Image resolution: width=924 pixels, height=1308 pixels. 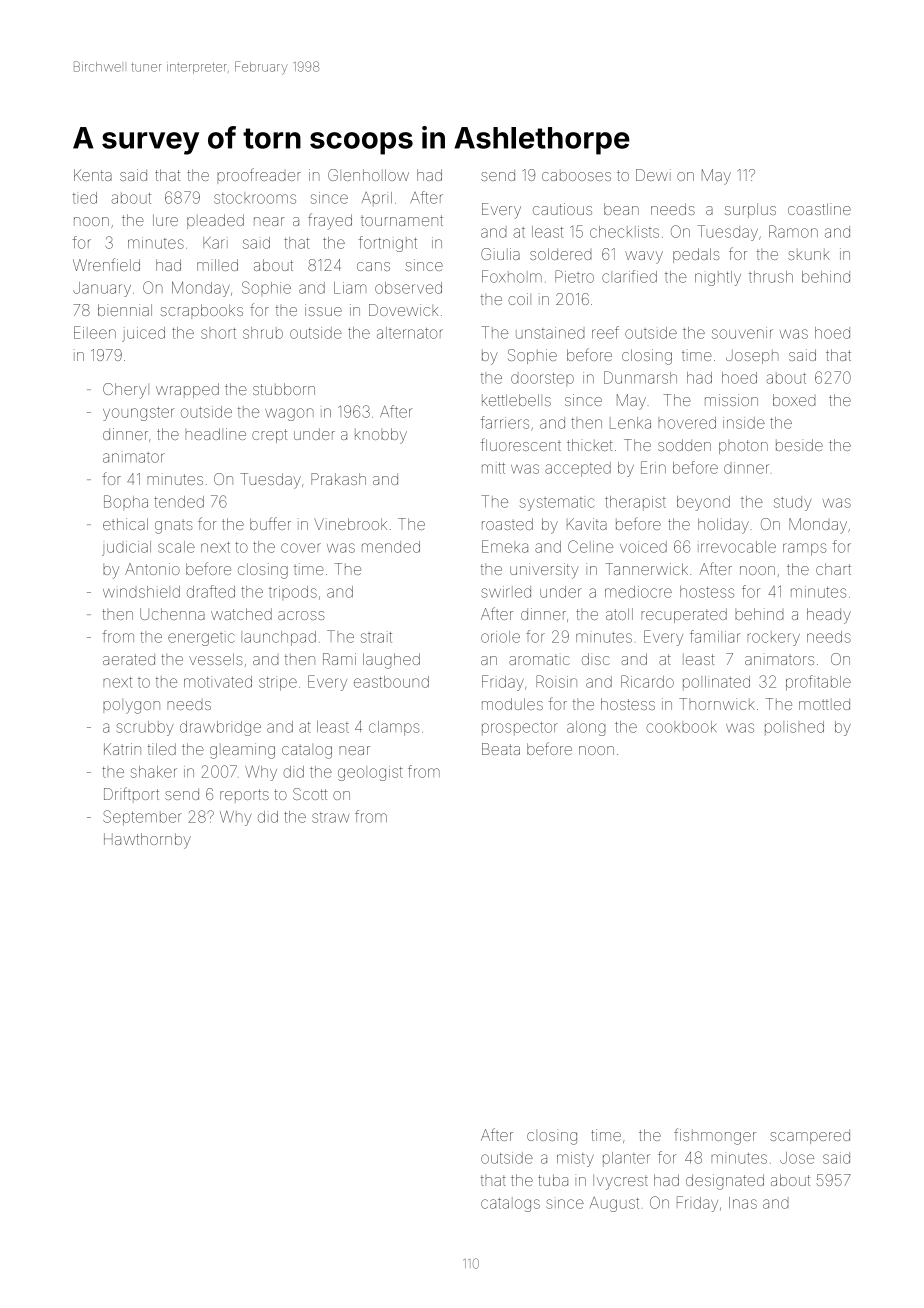 What do you see at coordinates (394, 728) in the screenshot?
I see `clamps` at bounding box center [394, 728].
